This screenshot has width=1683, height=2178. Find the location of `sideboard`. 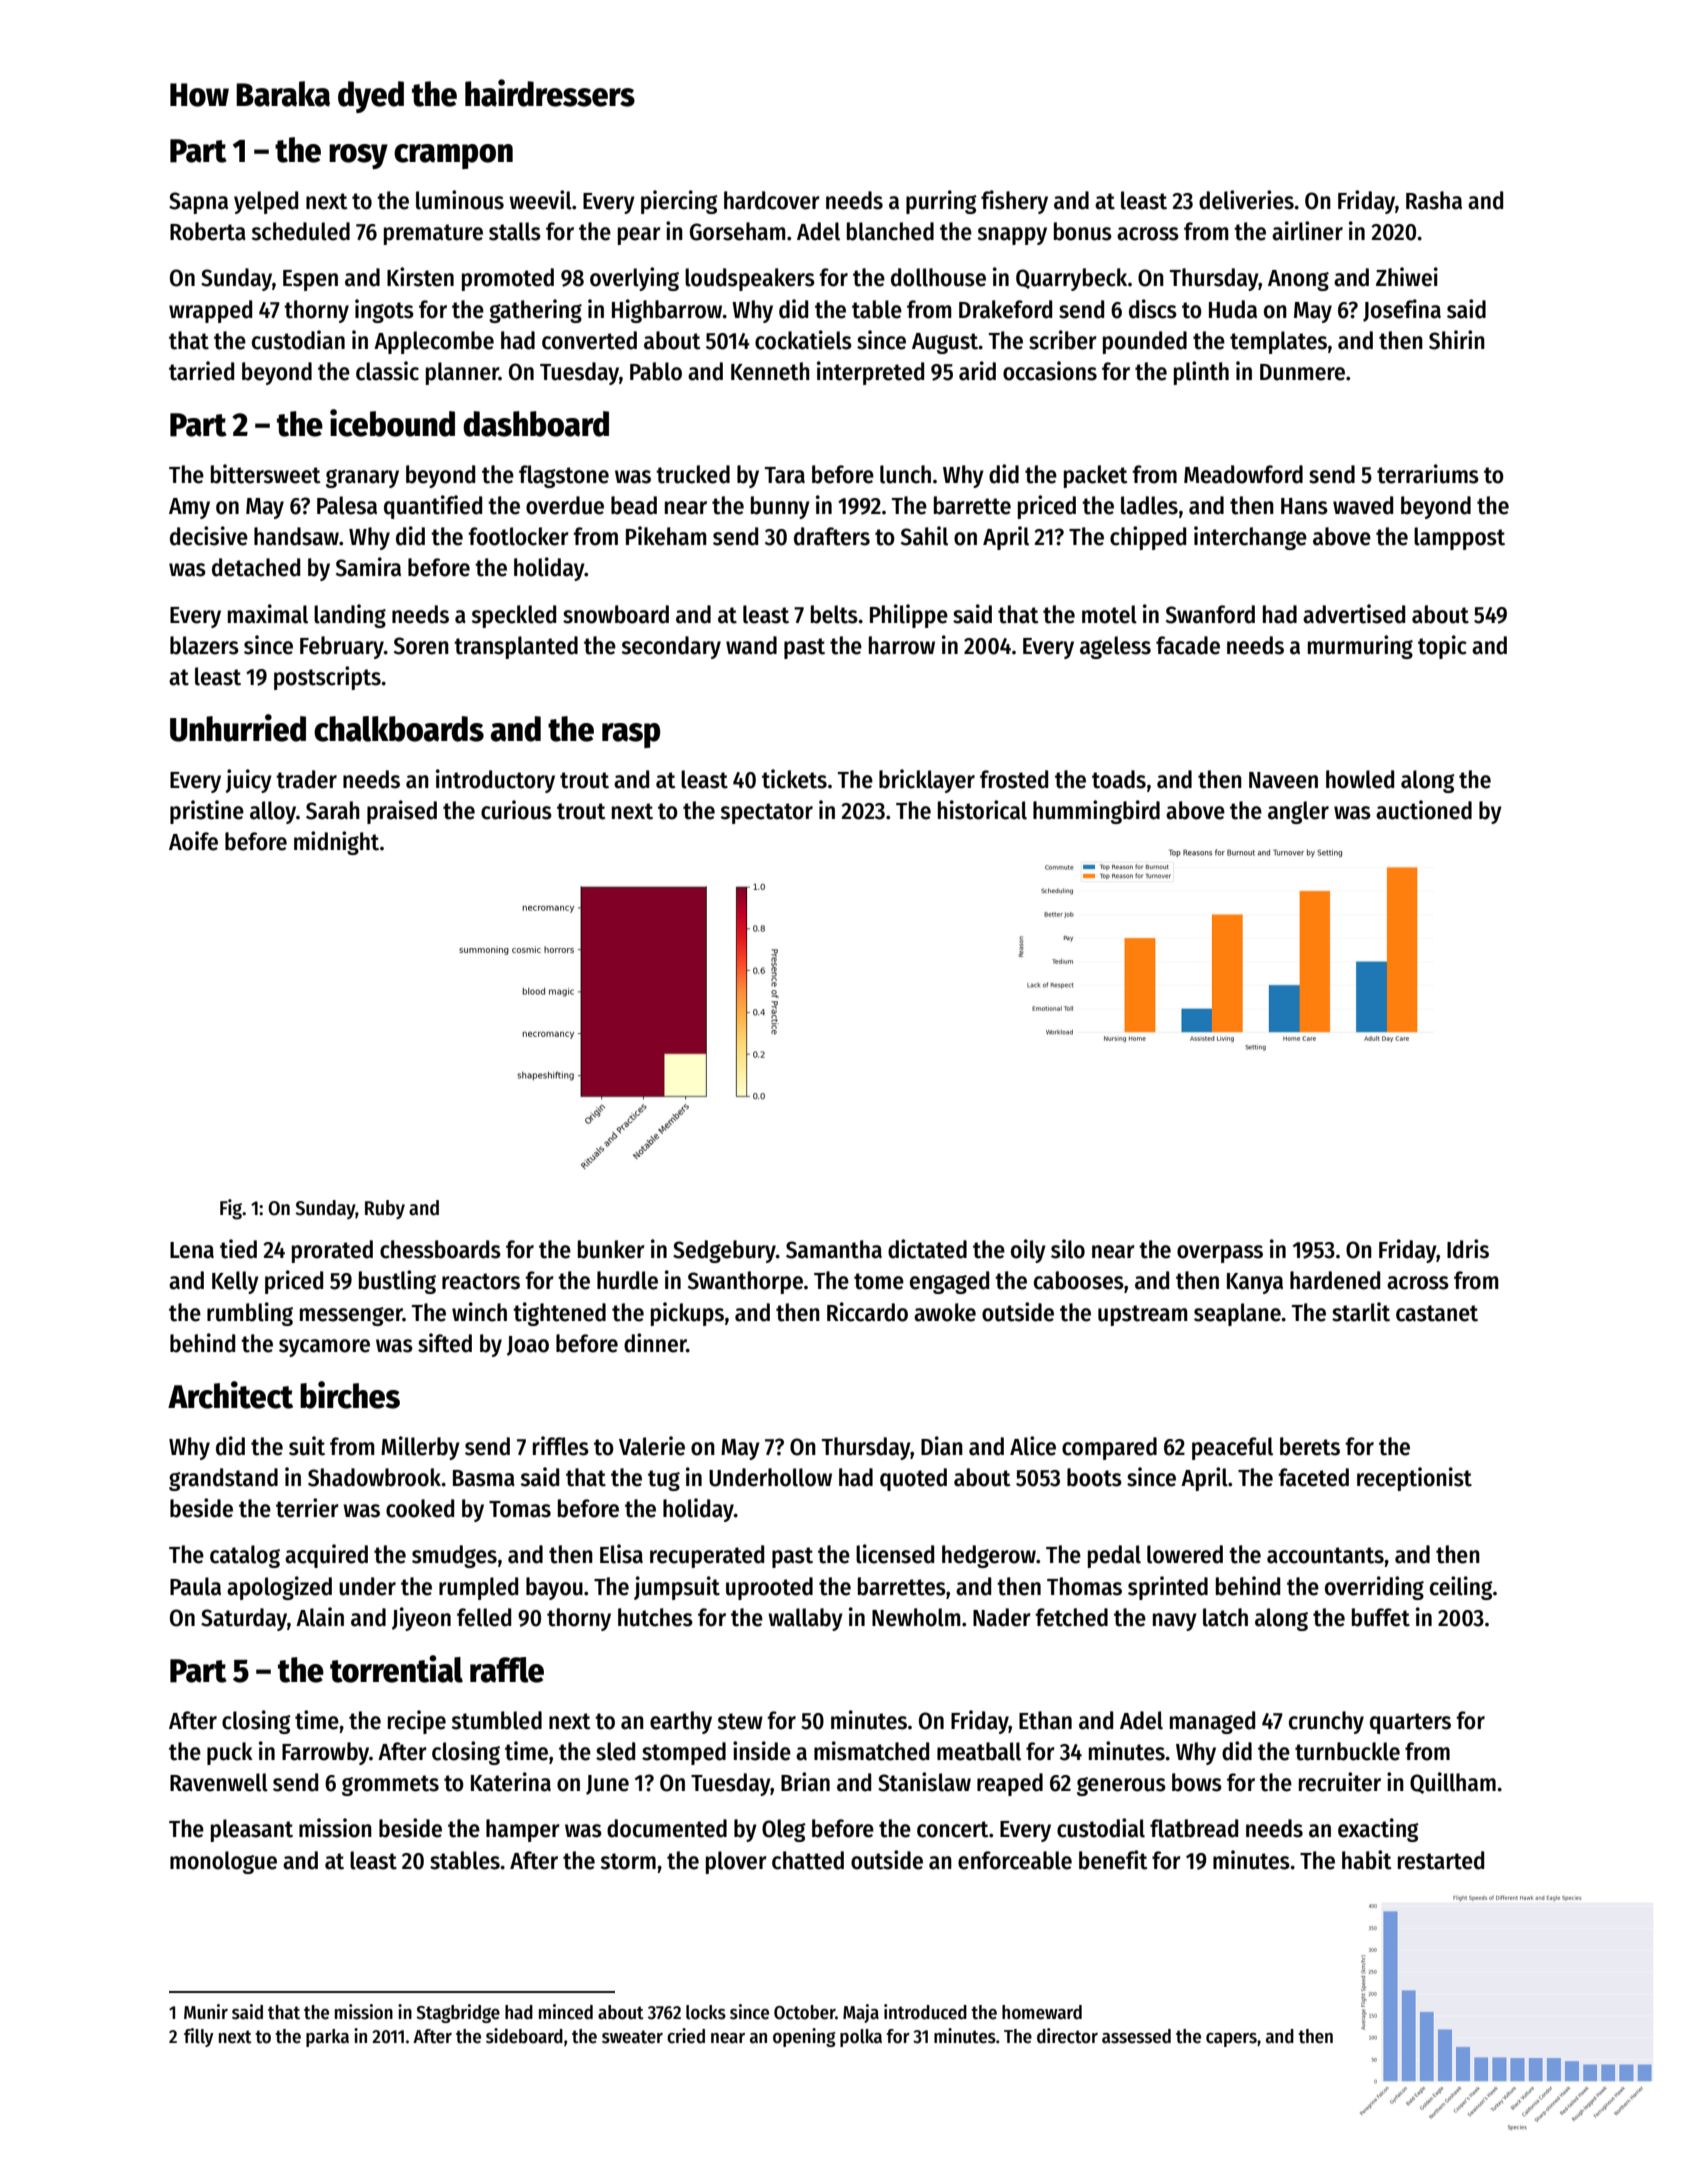

sideboard is located at coordinates (524, 2036).
